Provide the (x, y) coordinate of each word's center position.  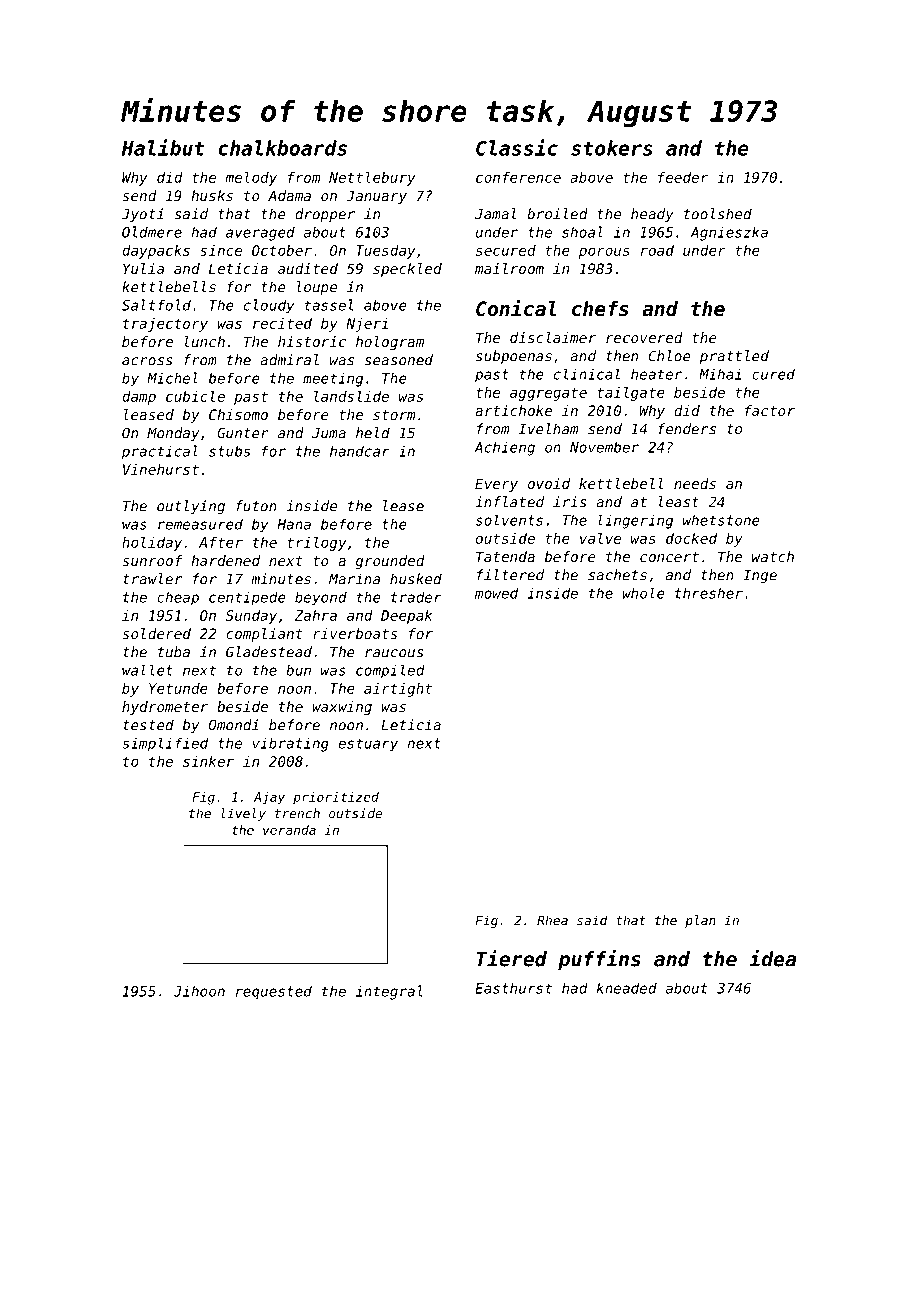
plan (700, 921)
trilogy (316, 544)
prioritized (336, 798)
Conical (516, 308)
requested (274, 992)
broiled (557, 214)
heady (652, 215)
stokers (612, 148)
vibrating (291, 745)
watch (773, 556)
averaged (260, 233)
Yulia (143, 268)
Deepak (406, 617)
